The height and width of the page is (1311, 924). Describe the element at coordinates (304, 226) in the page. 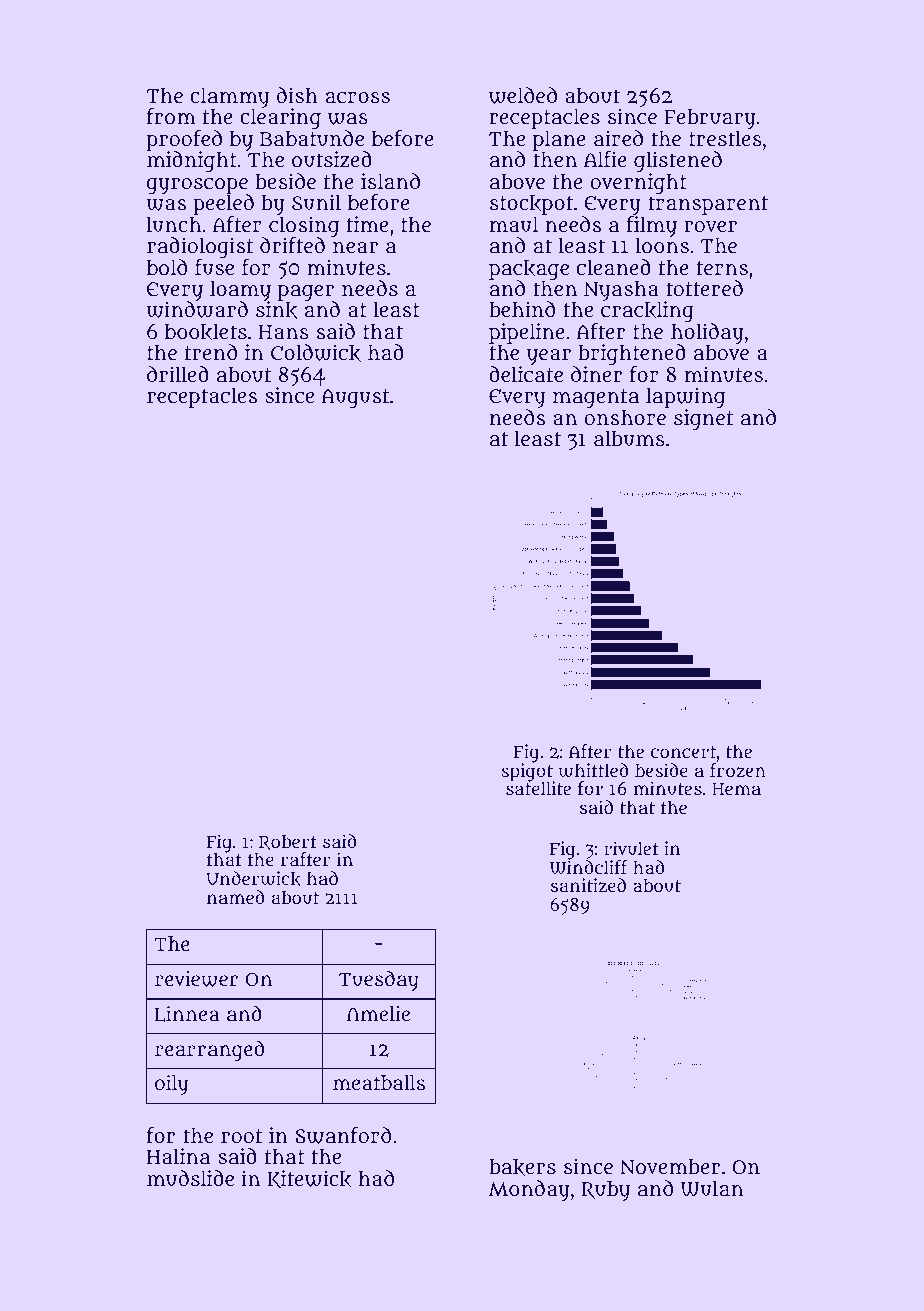

I see `closing` at that location.
